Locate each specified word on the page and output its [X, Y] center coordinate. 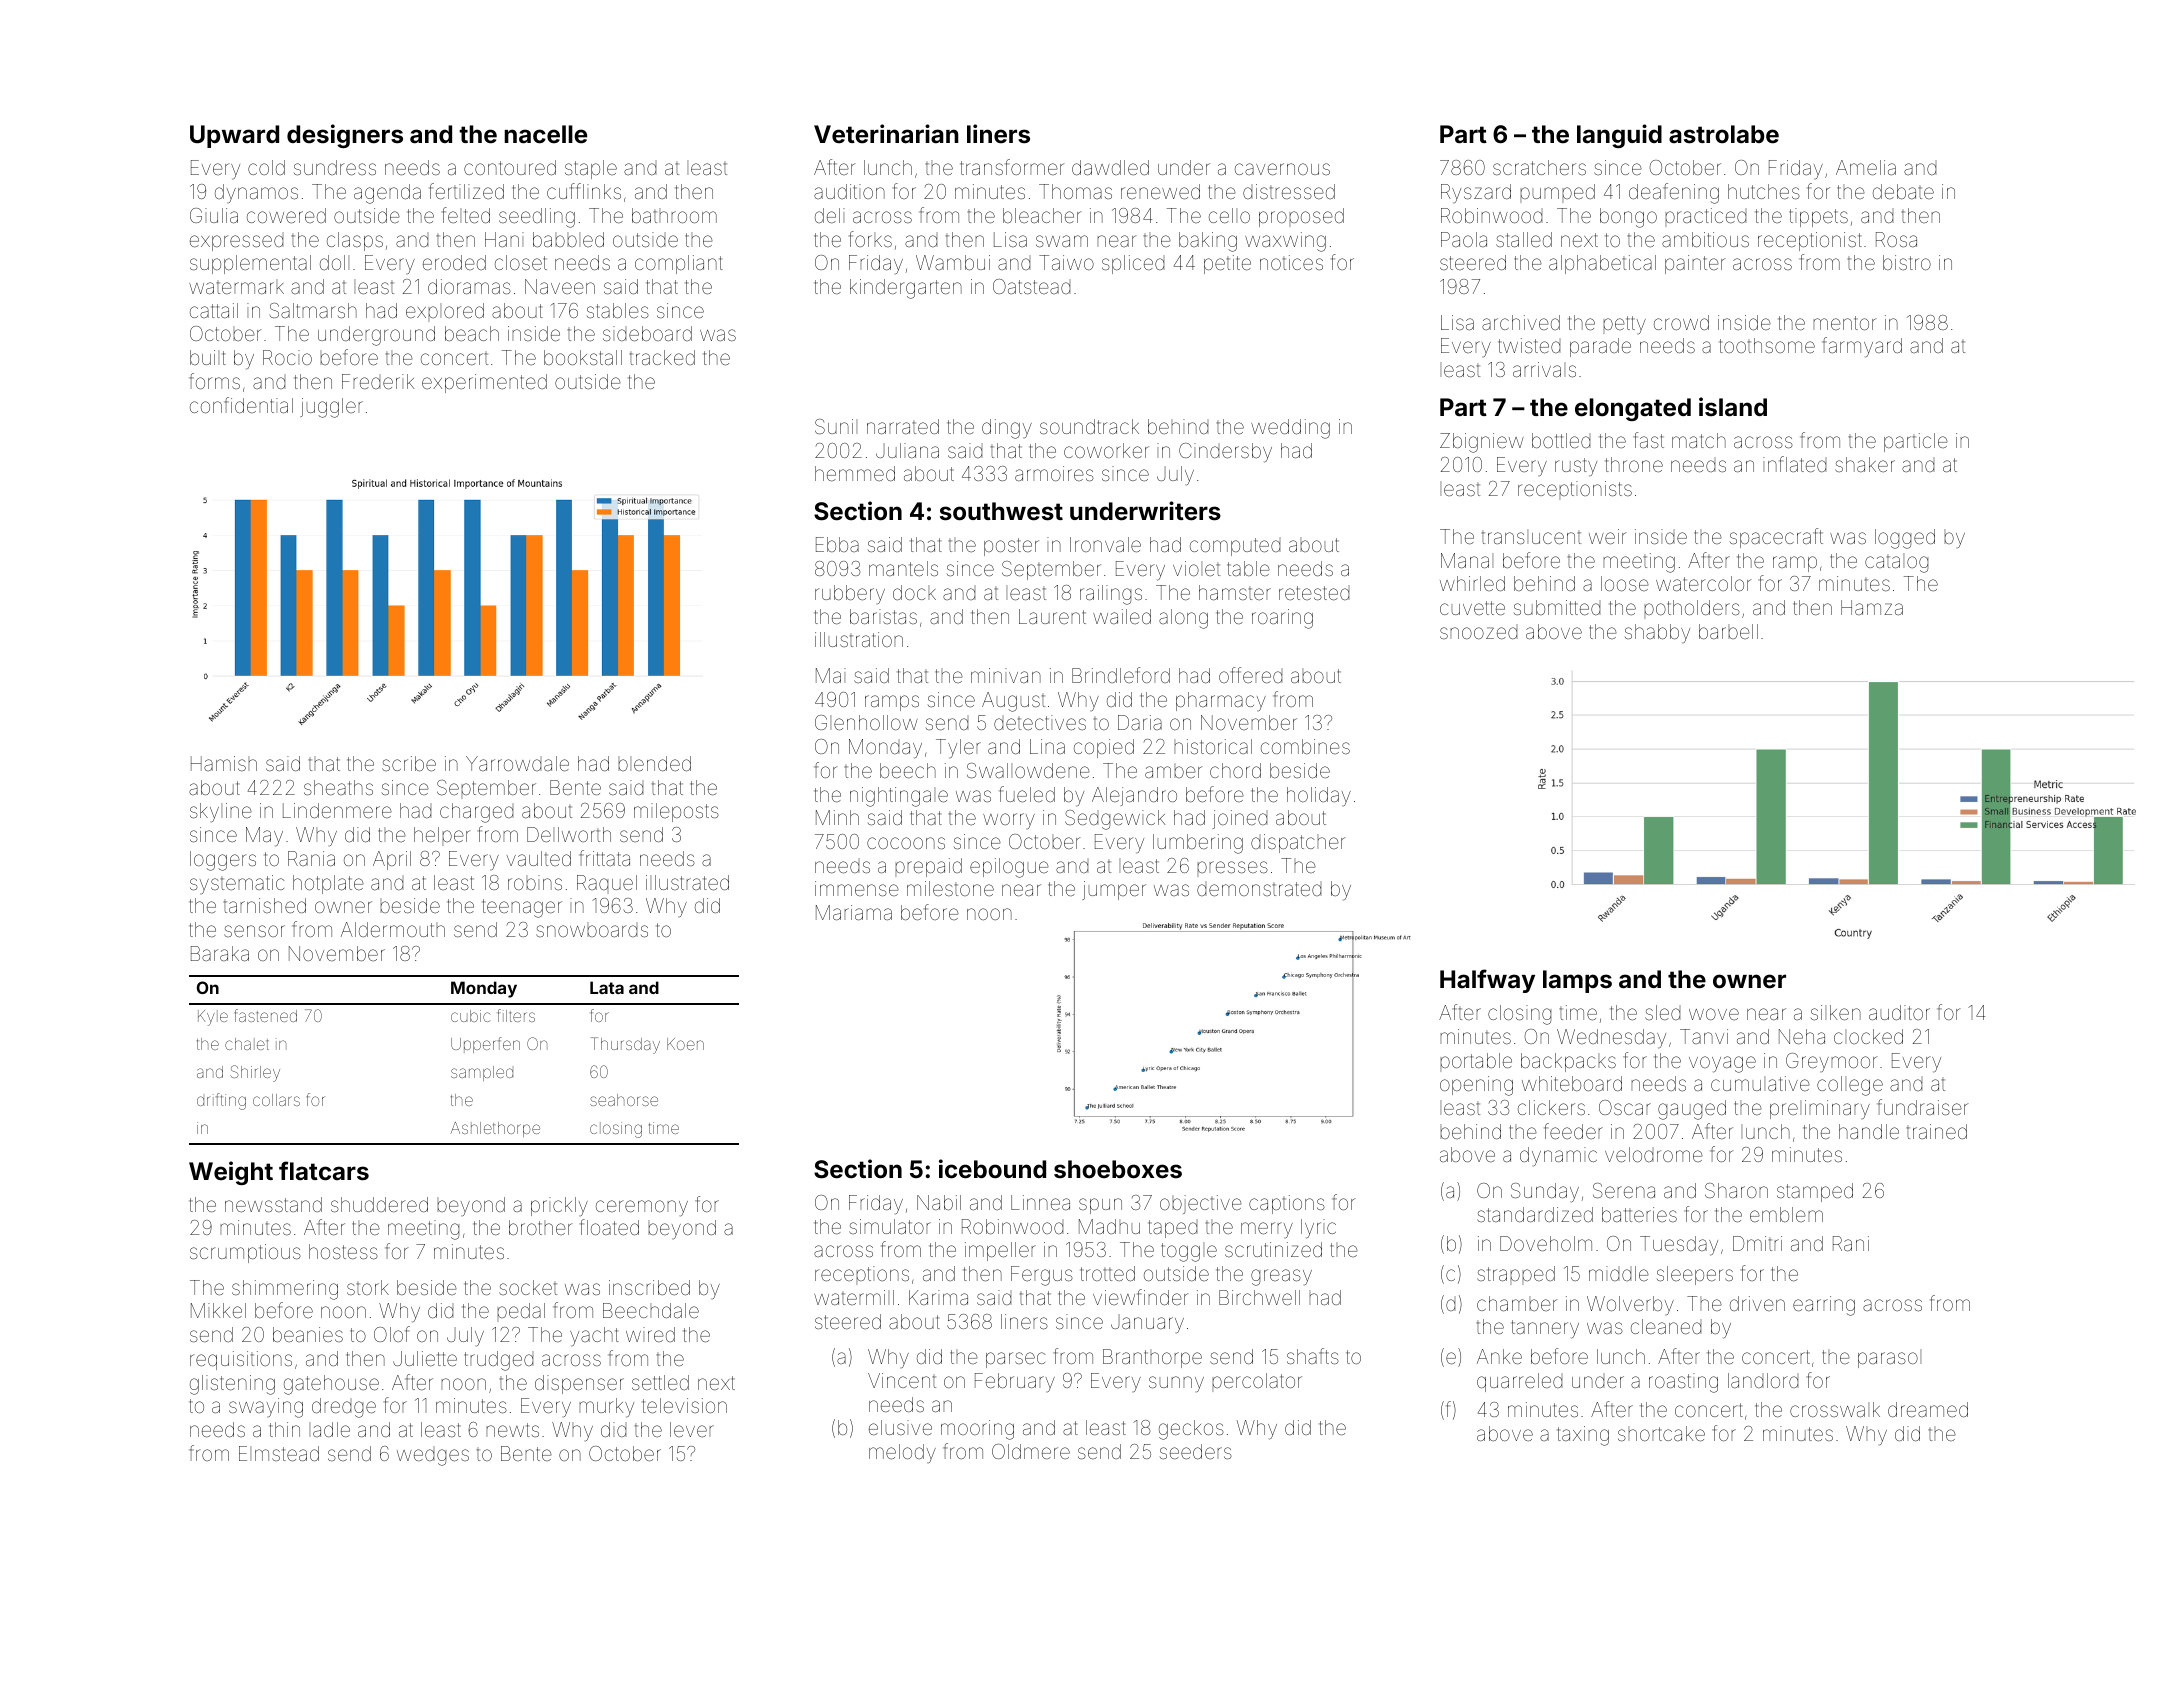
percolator [1257, 1382]
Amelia [1866, 167]
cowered [286, 215]
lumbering [1198, 844]
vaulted [539, 858]
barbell [1728, 631]
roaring [1282, 619]
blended [654, 763]
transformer [1012, 167]
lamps [1577, 981]
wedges [433, 1457]
